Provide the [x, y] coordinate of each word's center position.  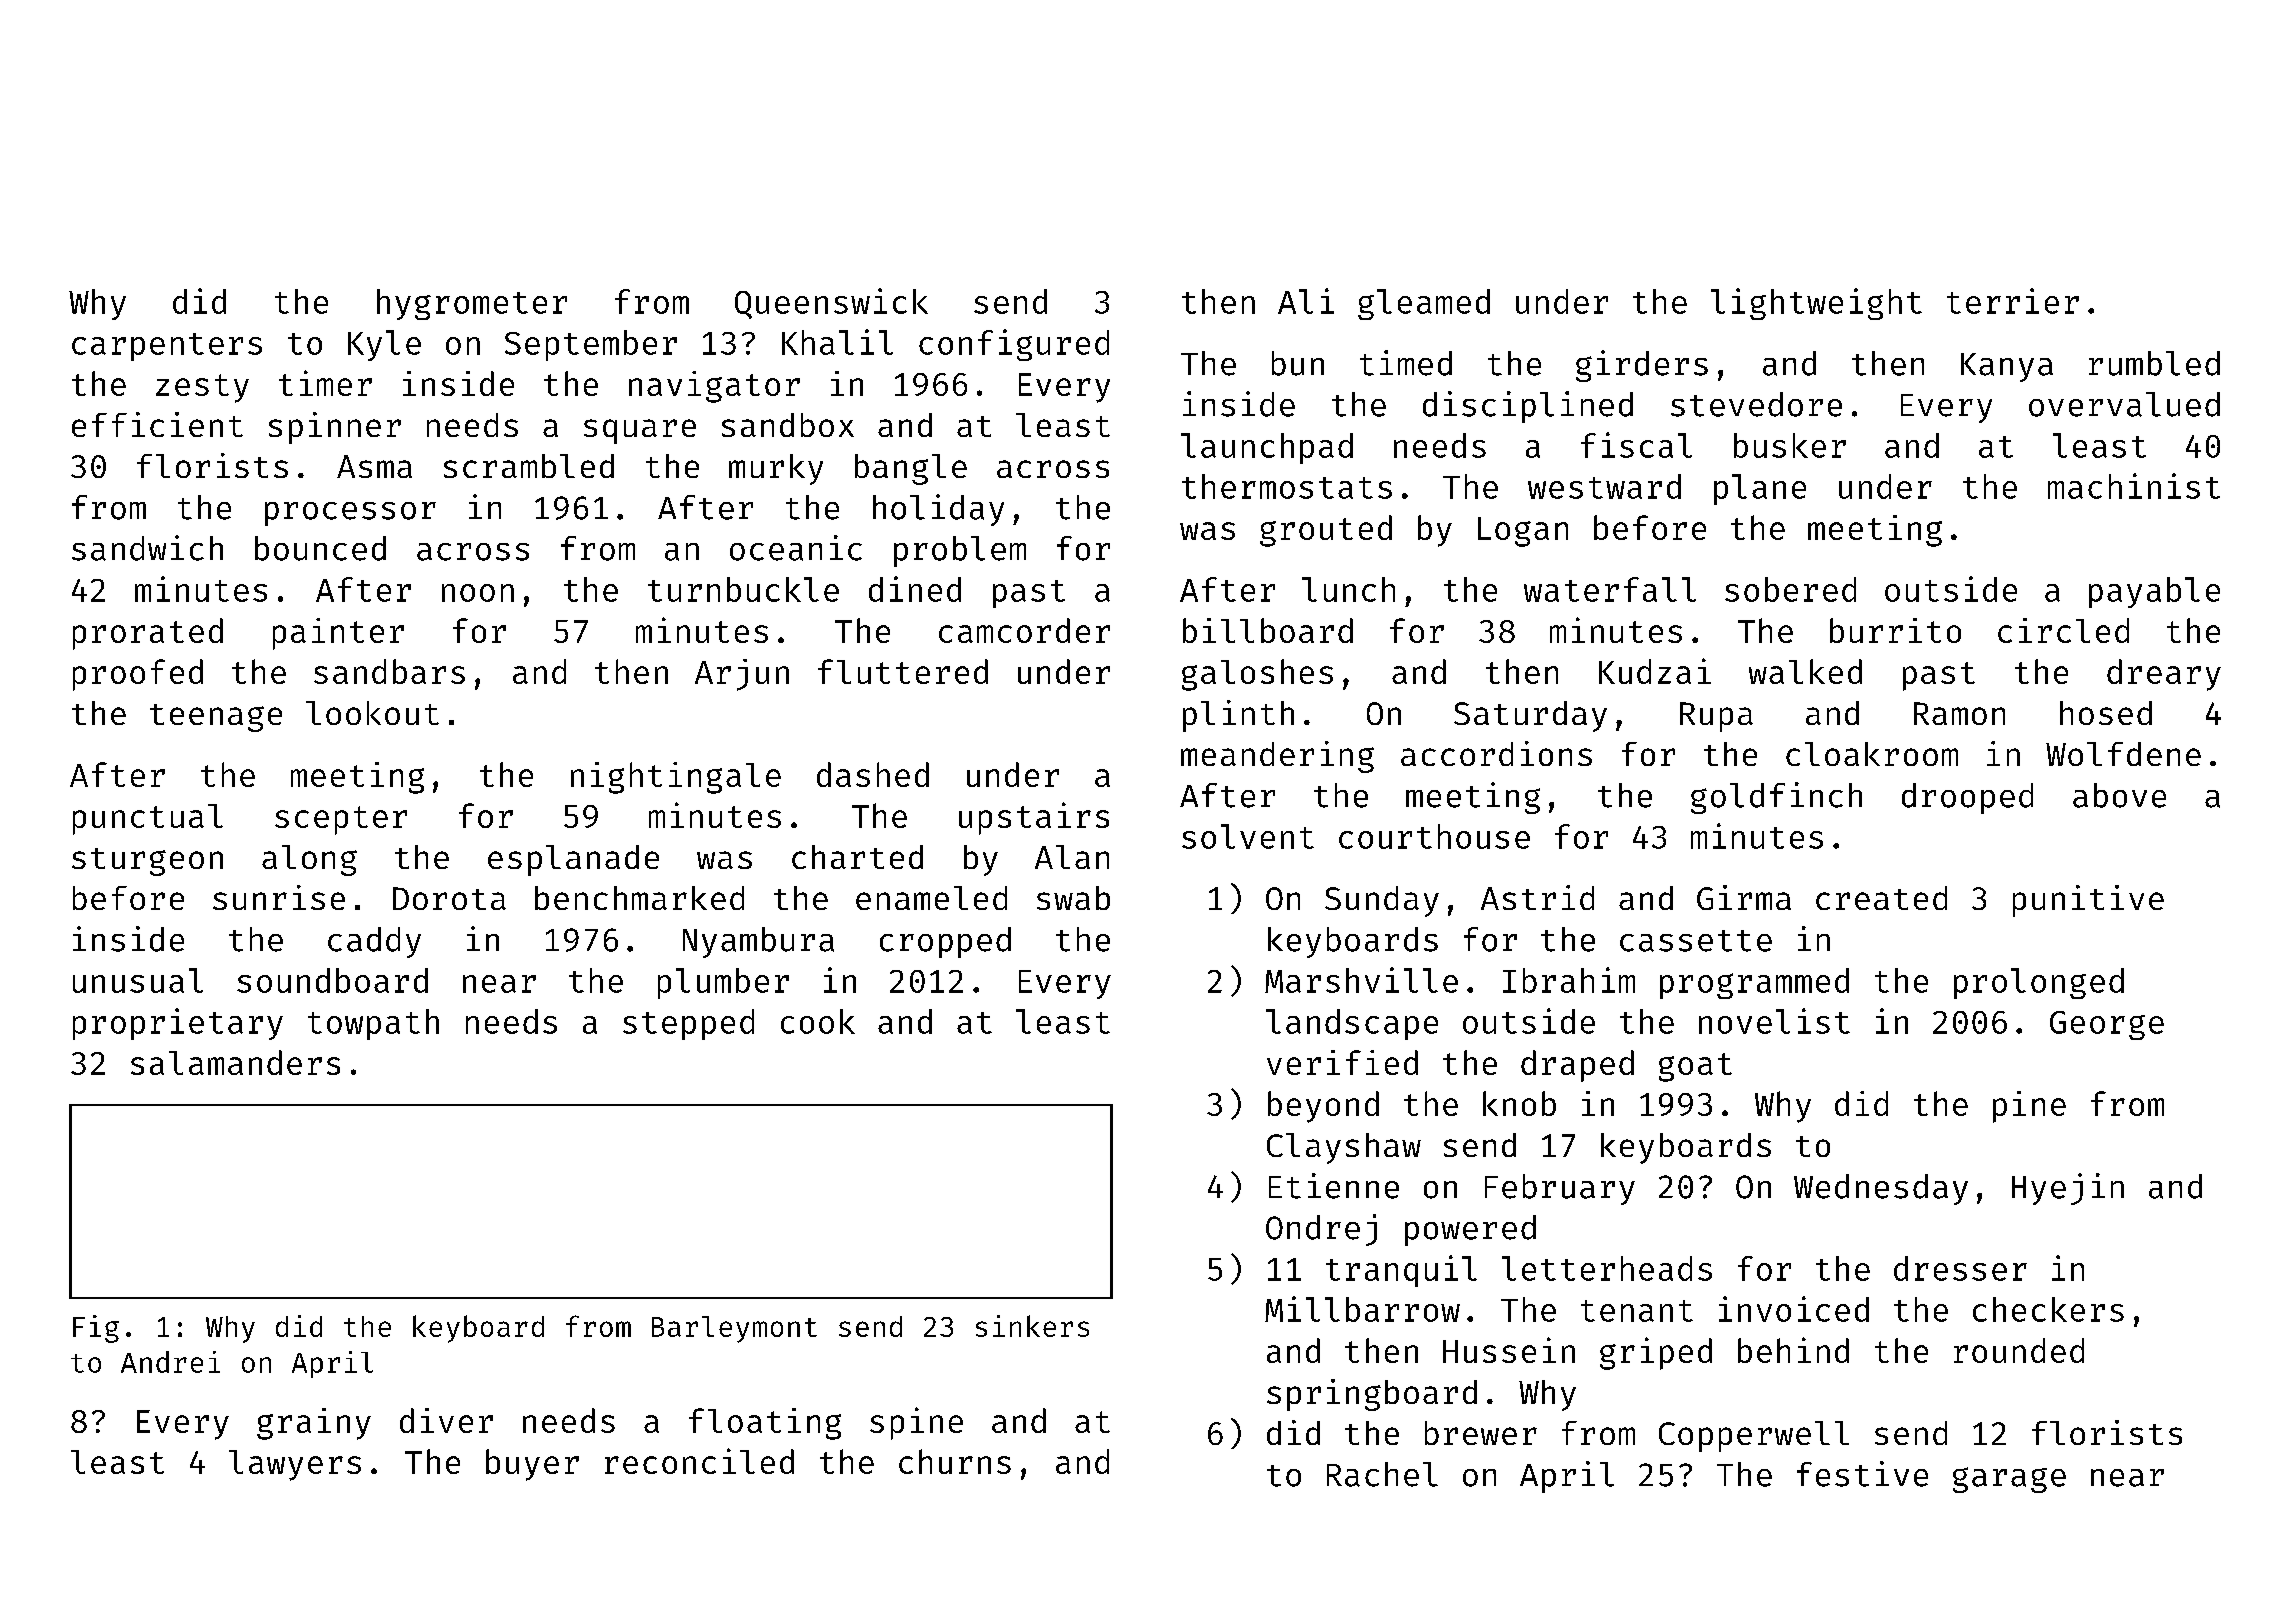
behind [1793, 1350]
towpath [373, 1024]
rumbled [2154, 363]
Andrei [170, 1362]
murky [776, 469]
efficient [157, 424]
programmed [1754, 983]
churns [955, 1461]
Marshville [1361, 980]
